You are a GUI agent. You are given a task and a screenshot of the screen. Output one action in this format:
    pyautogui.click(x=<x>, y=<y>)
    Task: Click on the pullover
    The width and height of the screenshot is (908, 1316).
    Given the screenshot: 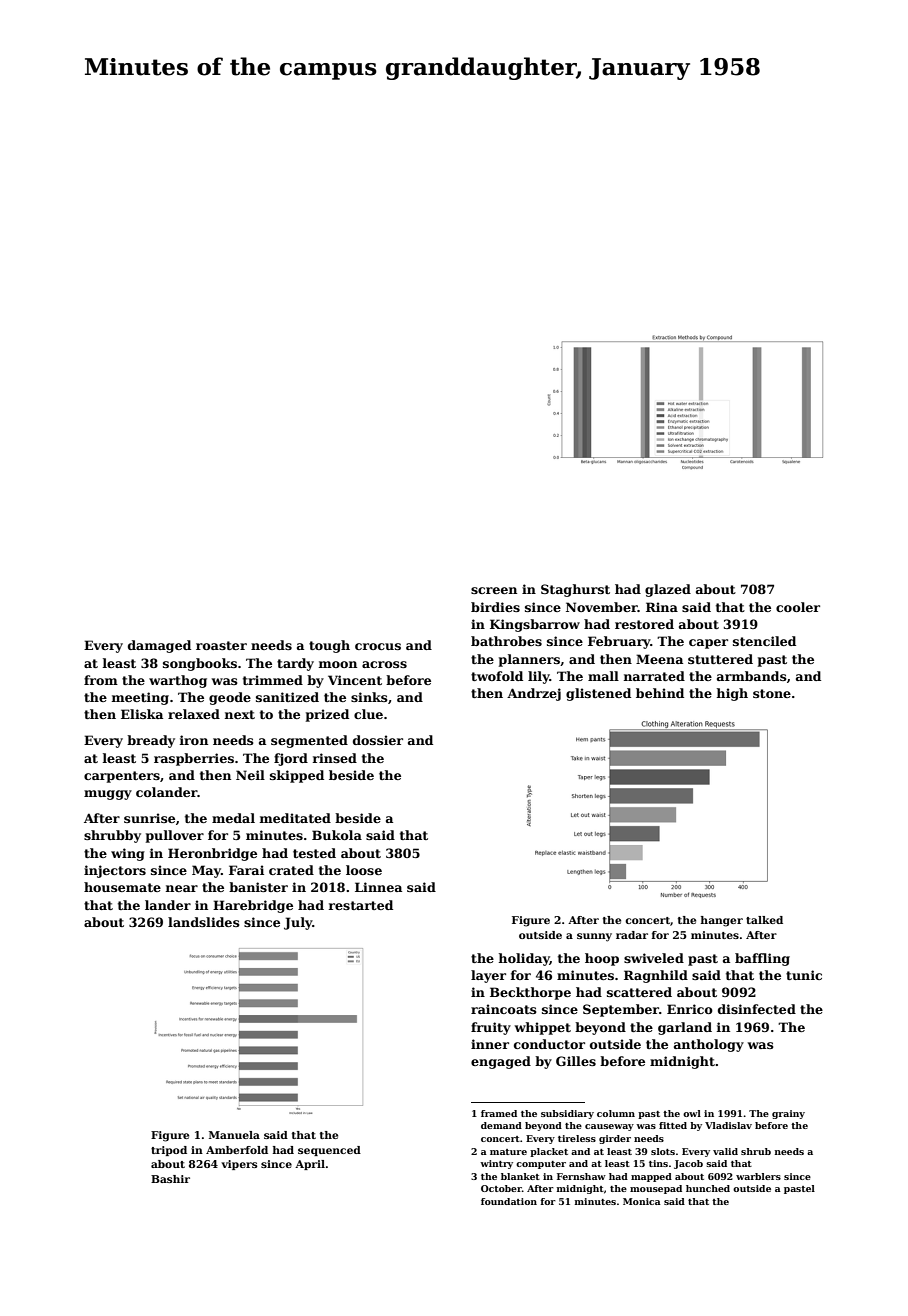 What is the action you would take?
    pyautogui.click(x=175, y=836)
